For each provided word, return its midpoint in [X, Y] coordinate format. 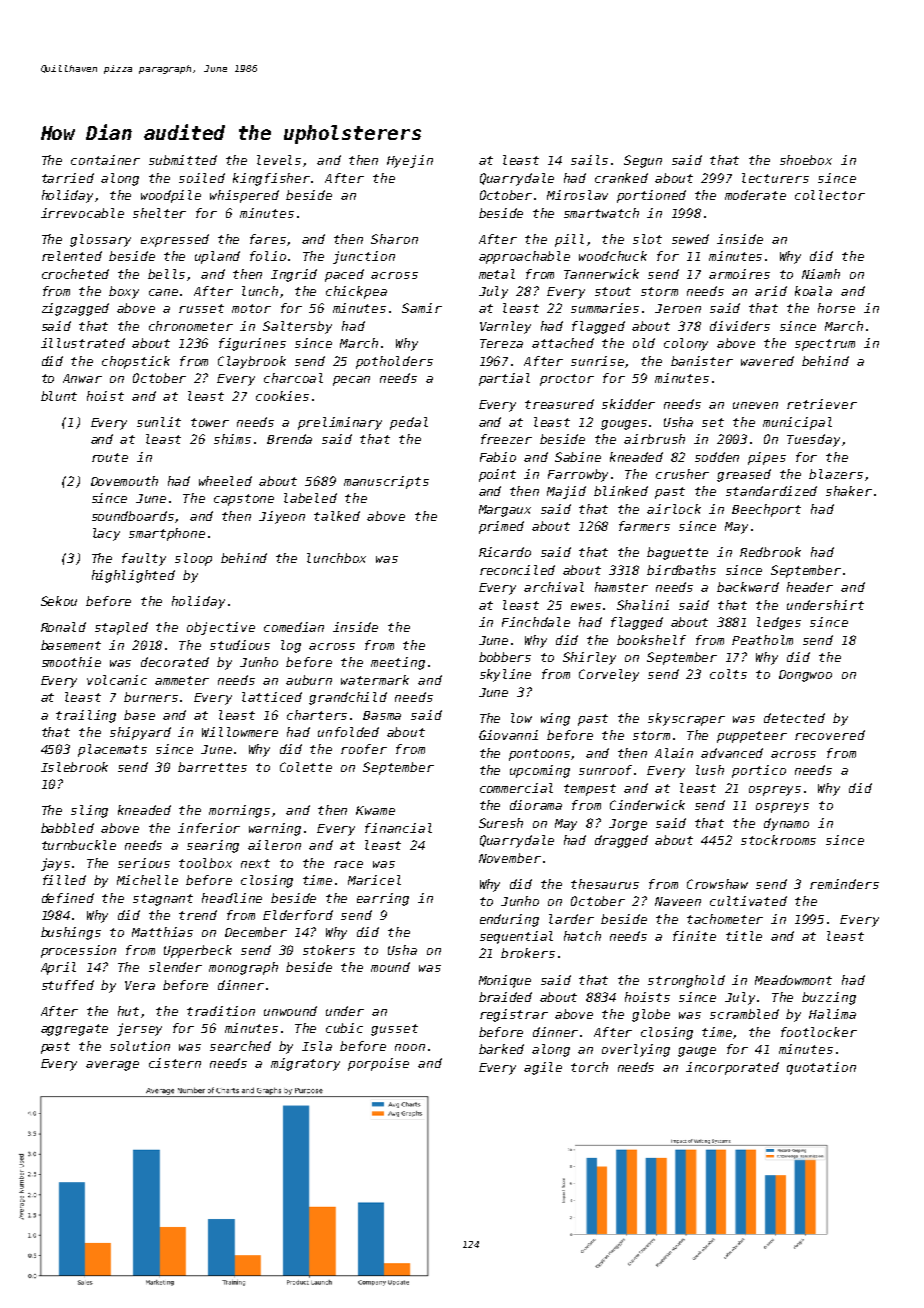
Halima [832, 1014]
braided [505, 997]
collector [830, 195]
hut [128, 1011]
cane [163, 292]
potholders [394, 362]
